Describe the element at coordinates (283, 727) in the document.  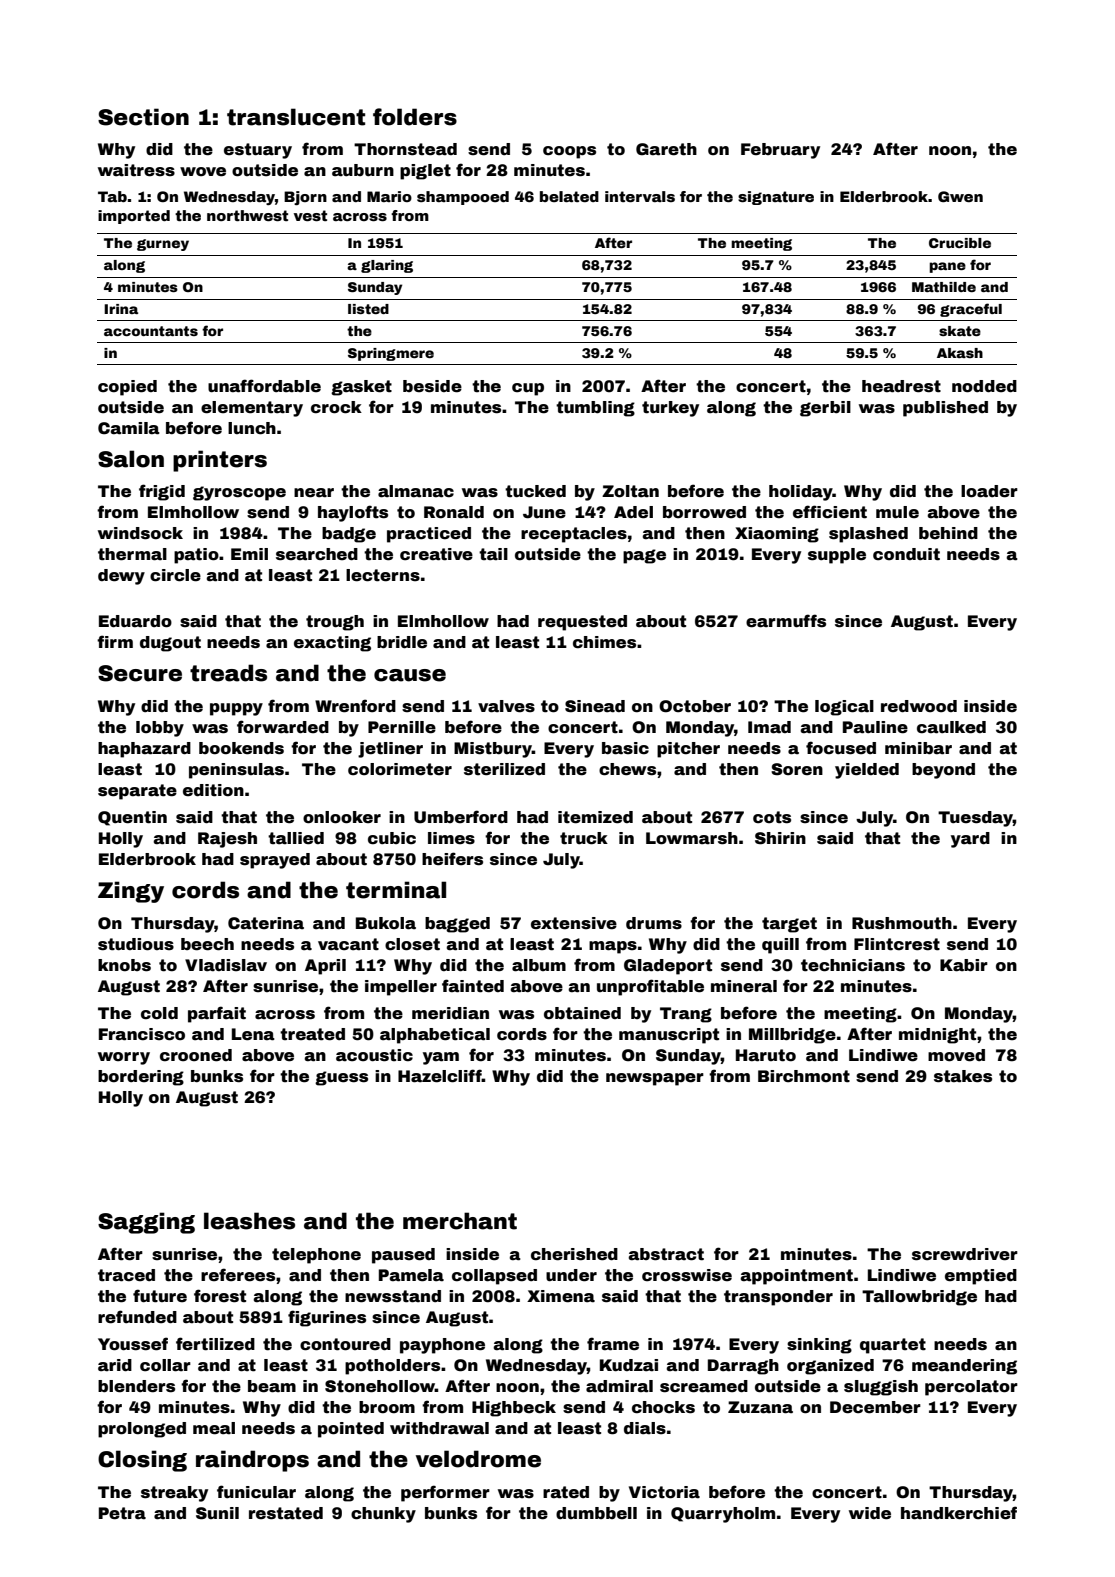
I see `forwarded` at that location.
